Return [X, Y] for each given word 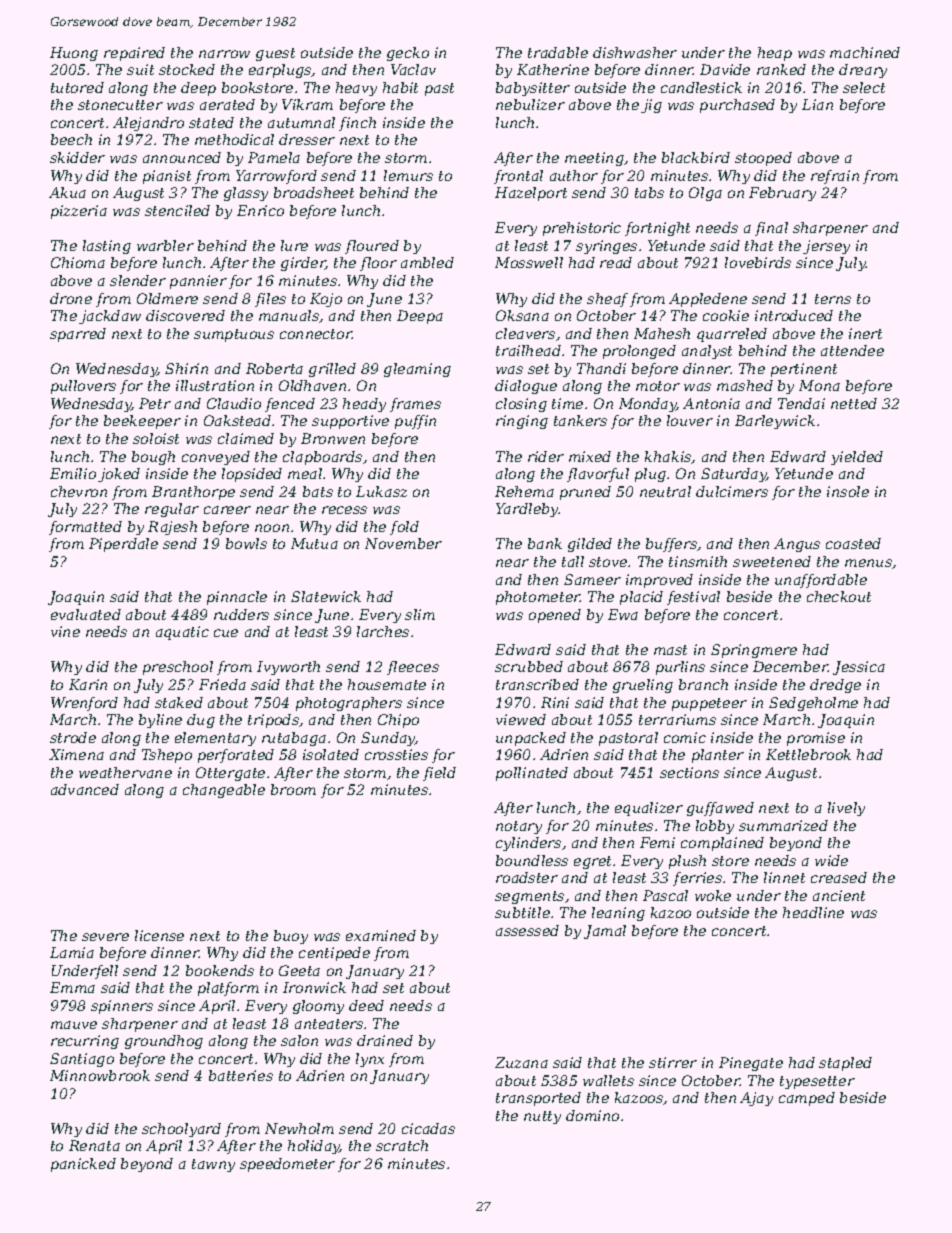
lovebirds [758, 262]
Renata [94, 1145]
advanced [85, 789]
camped [807, 1099]
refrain [835, 177]
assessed [527, 930]
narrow [224, 54]
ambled [427, 262]
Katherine [553, 69]
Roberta [274, 368]
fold [404, 528]
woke [713, 895]
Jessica [859, 668]
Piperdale [123, 545]
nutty [542, 1117]
